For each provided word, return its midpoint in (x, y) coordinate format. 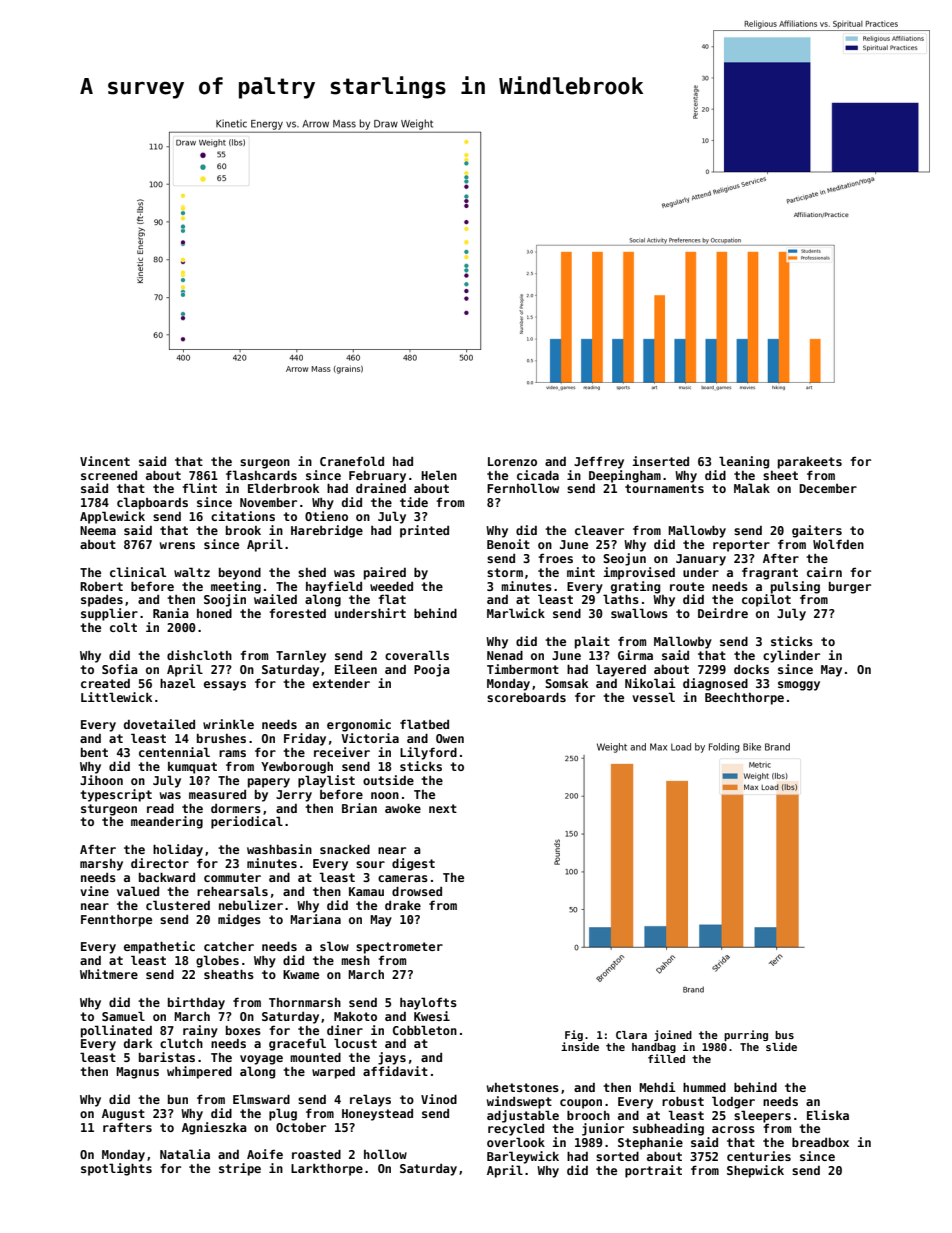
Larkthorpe (327, 1169)
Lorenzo (512, 461)
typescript (116, 795)
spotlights (116, 1169)
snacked (345, 849)
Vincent (105, 461)
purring (746, 1035)
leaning (744, 462)
